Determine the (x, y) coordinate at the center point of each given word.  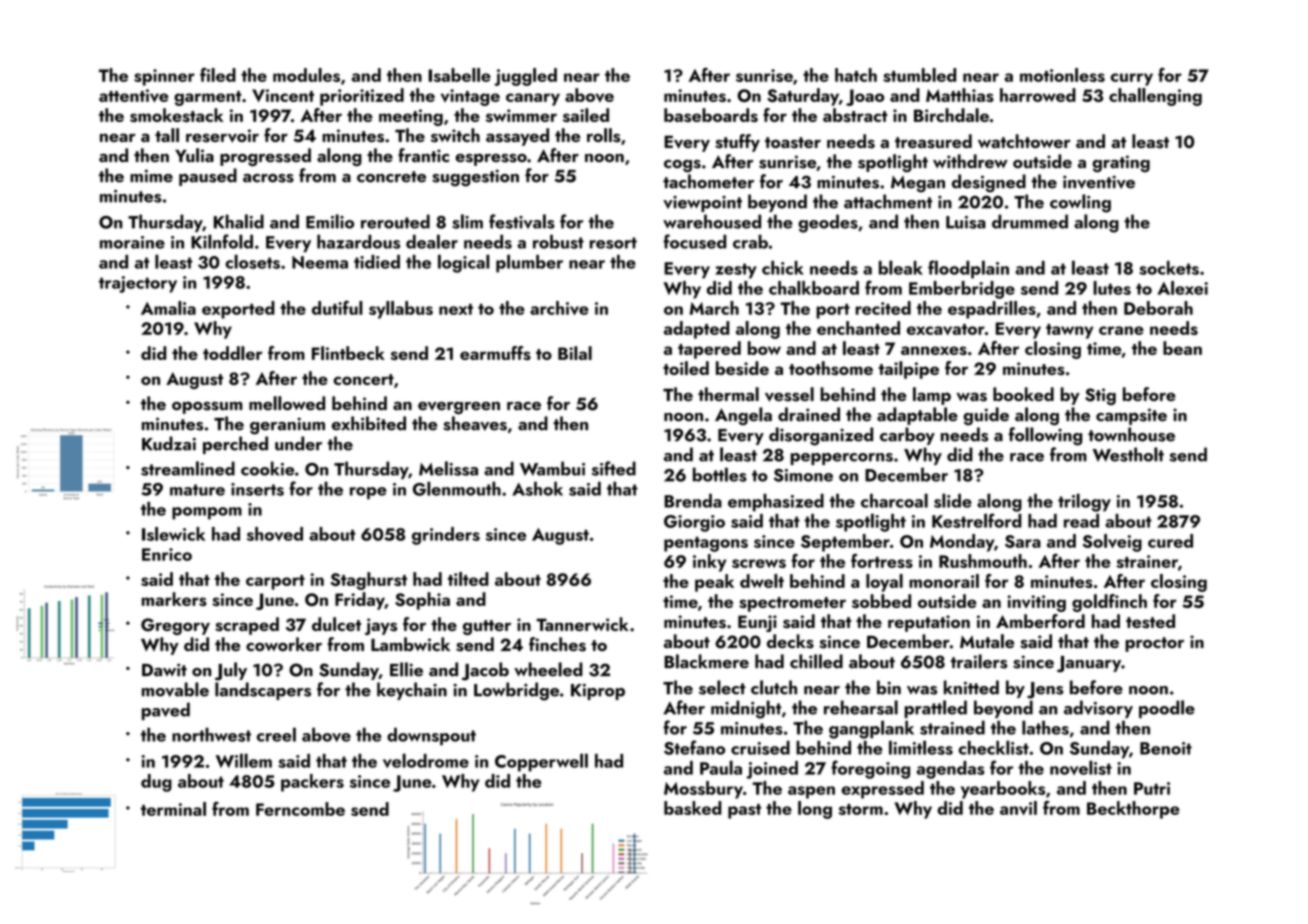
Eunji (757, 623)
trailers (979, 661)
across (268, 178)
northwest (211, 734)
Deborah (1158, 308)
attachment (888, 201)
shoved (275, 534)
